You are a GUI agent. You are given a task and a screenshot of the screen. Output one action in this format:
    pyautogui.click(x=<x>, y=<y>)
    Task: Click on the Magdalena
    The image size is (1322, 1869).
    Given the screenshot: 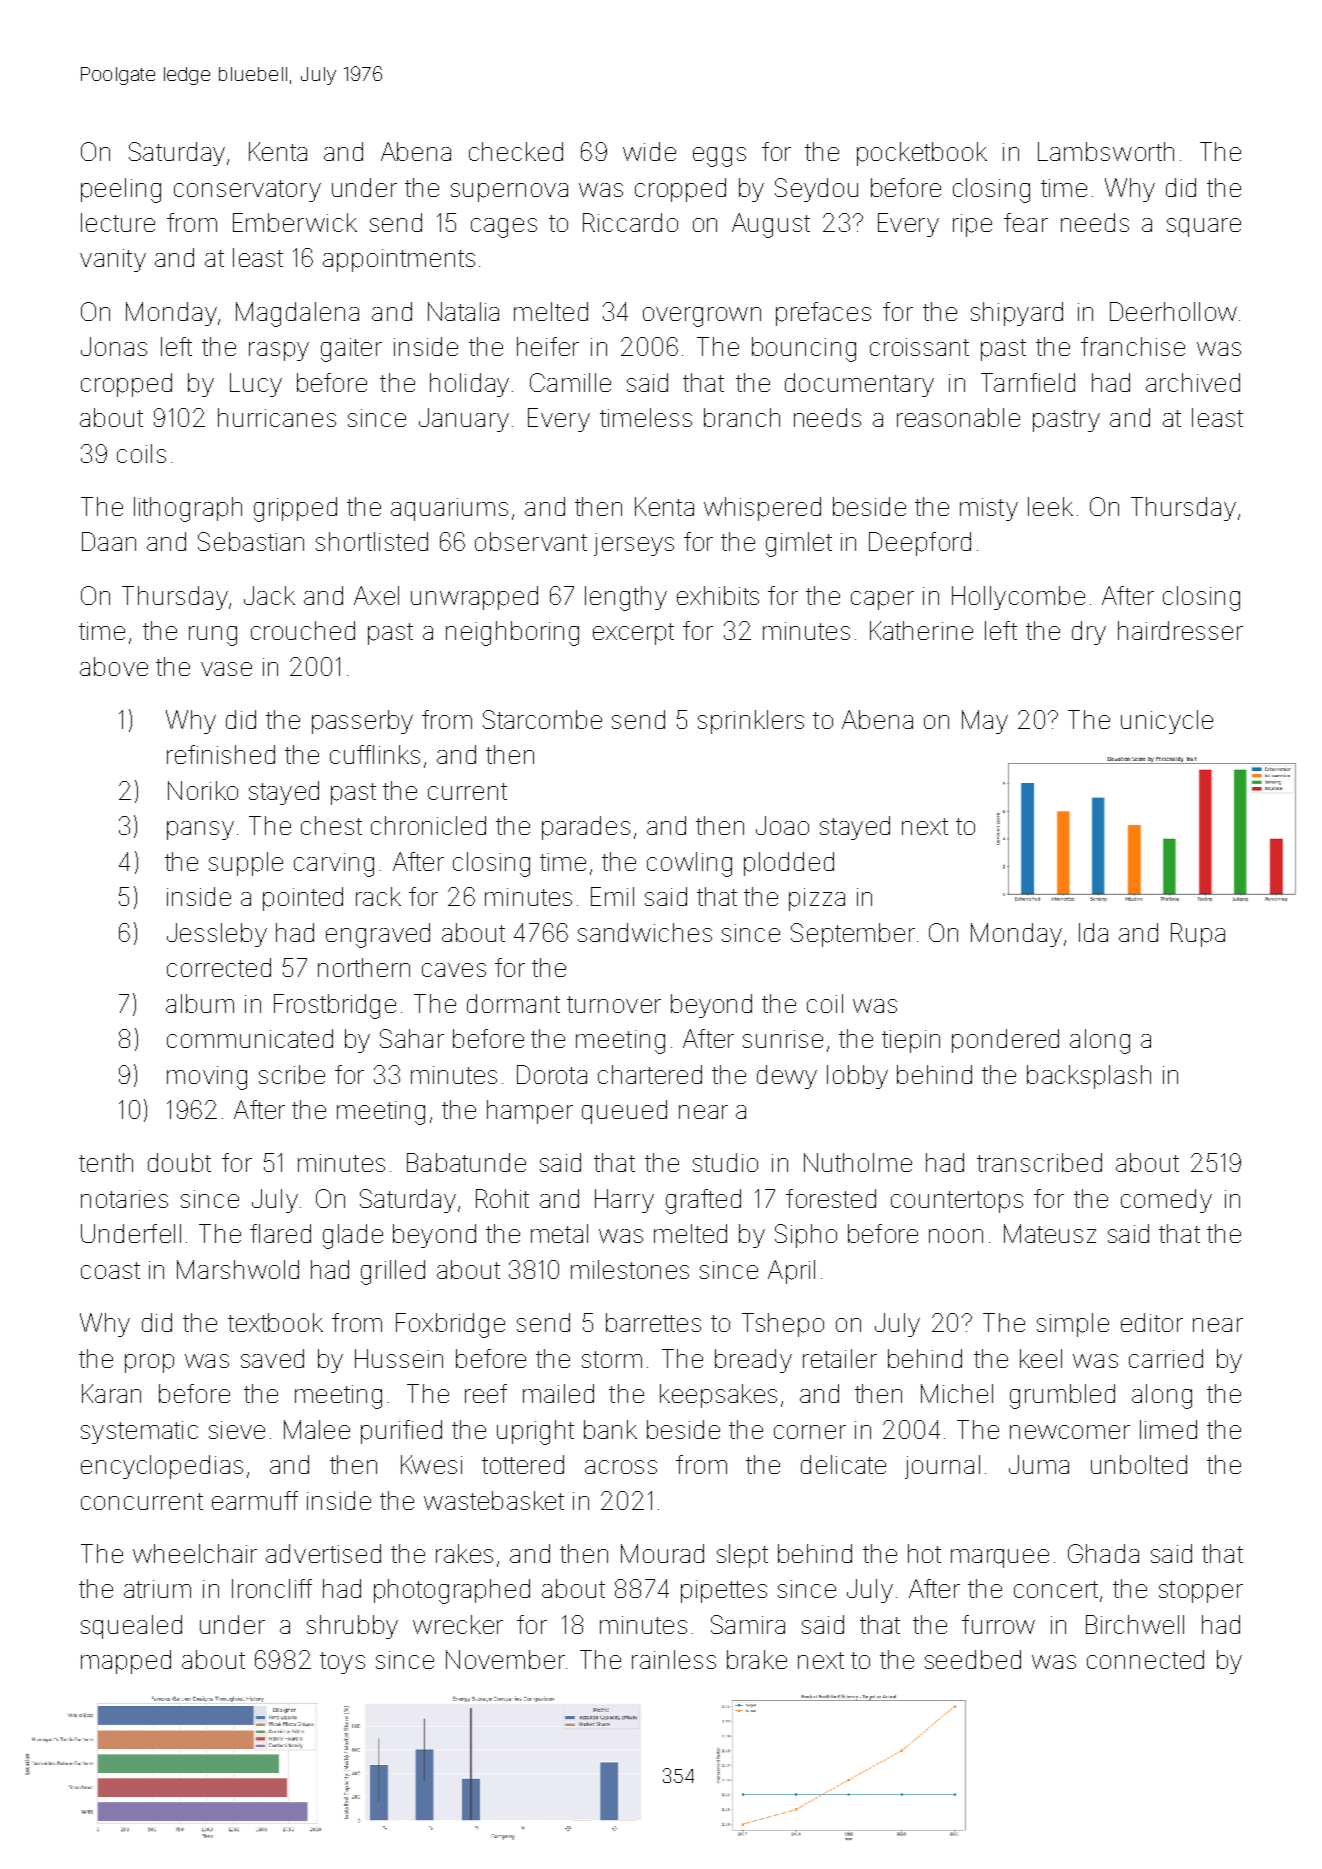 What is the action you would take?
    pyautogui.click(x=297, y=314)
